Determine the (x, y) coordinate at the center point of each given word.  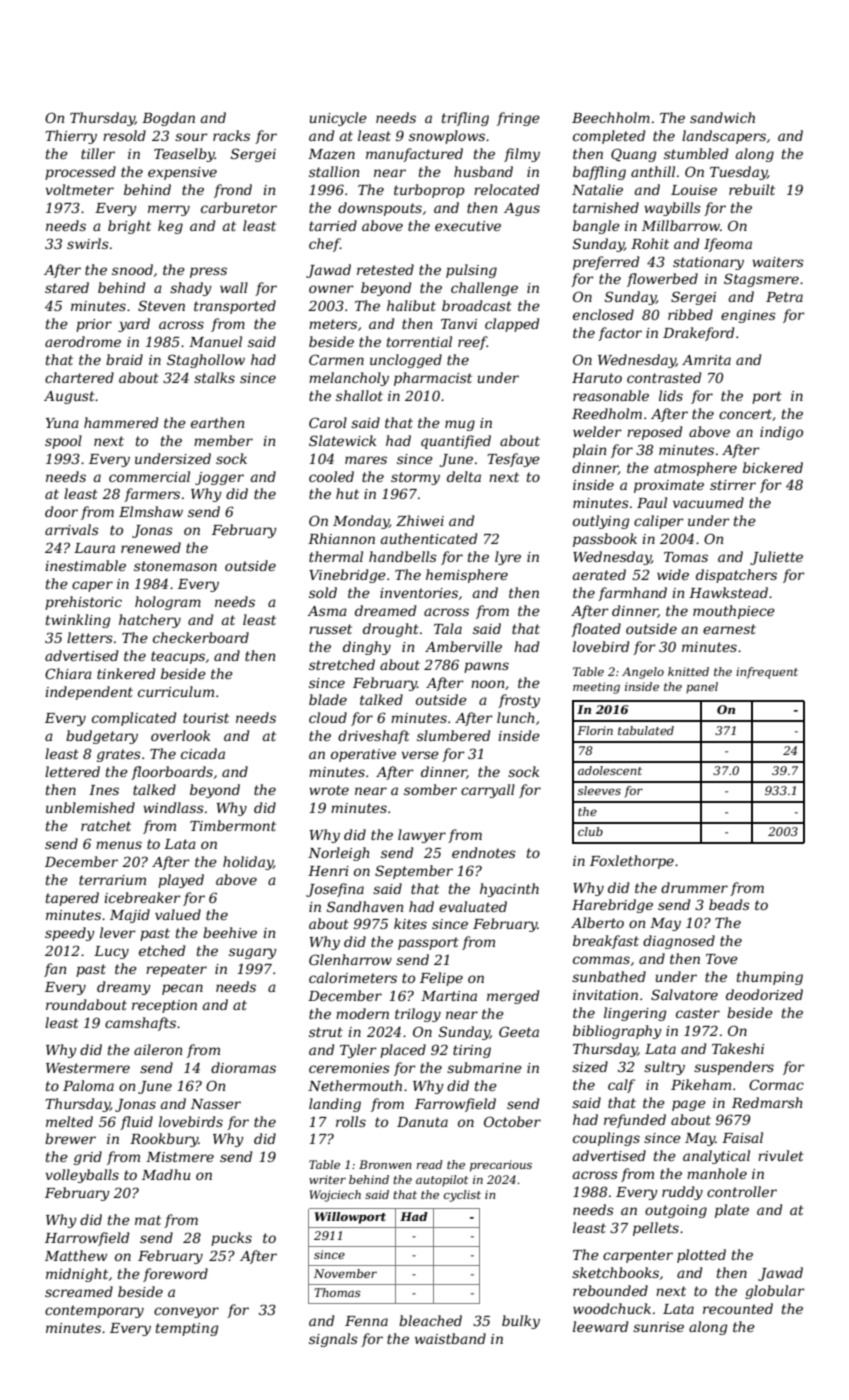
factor (620, 334)
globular (775, 1292)
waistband (450, 1338)
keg (170, 227)
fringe (518, 119)
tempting (187, 1329)
